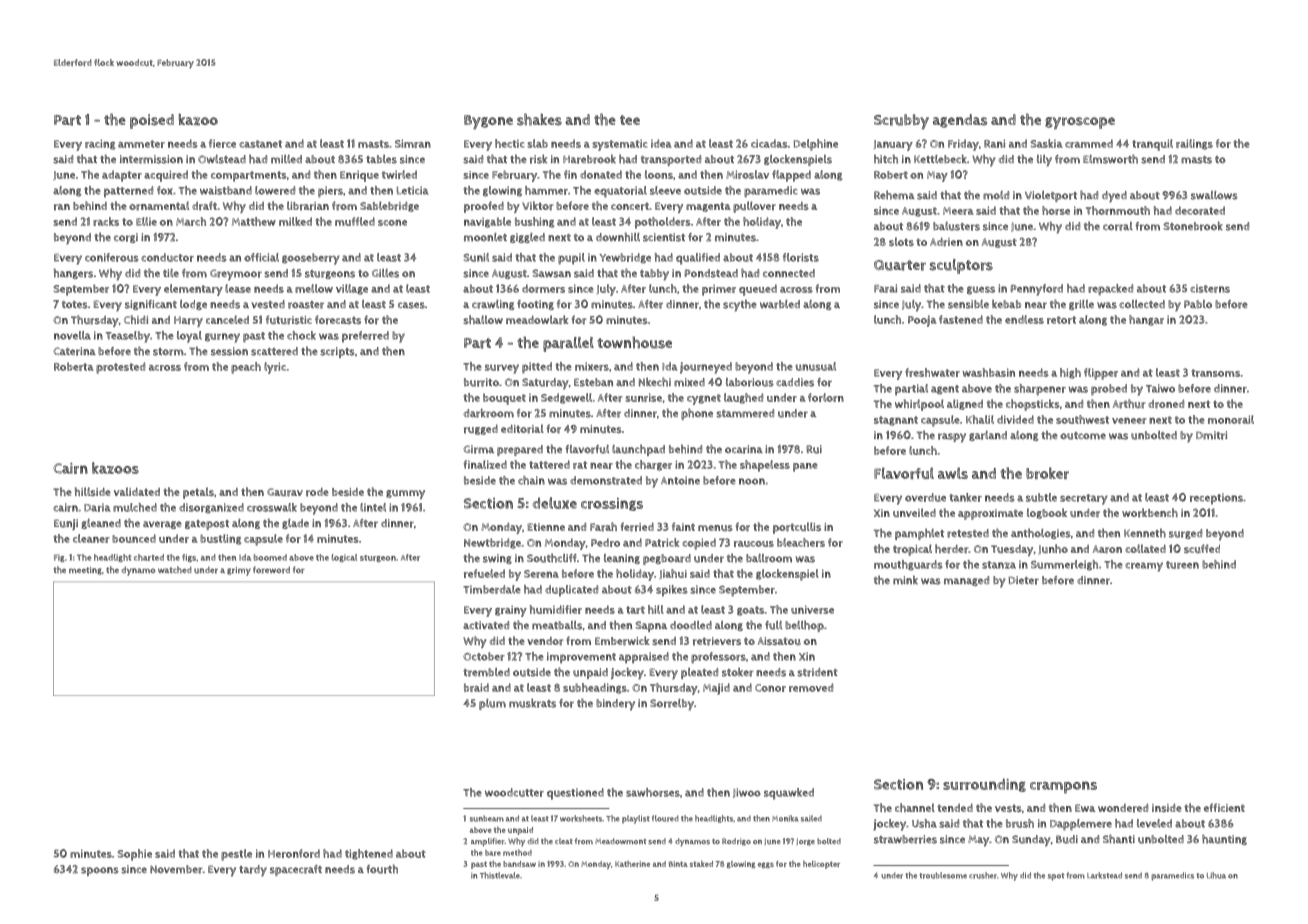 The image size is (1308, 924). What do you see at coordinates (1216, 499) in the screenshot?
I see `receptions` at bounding box center [1216, 499].
